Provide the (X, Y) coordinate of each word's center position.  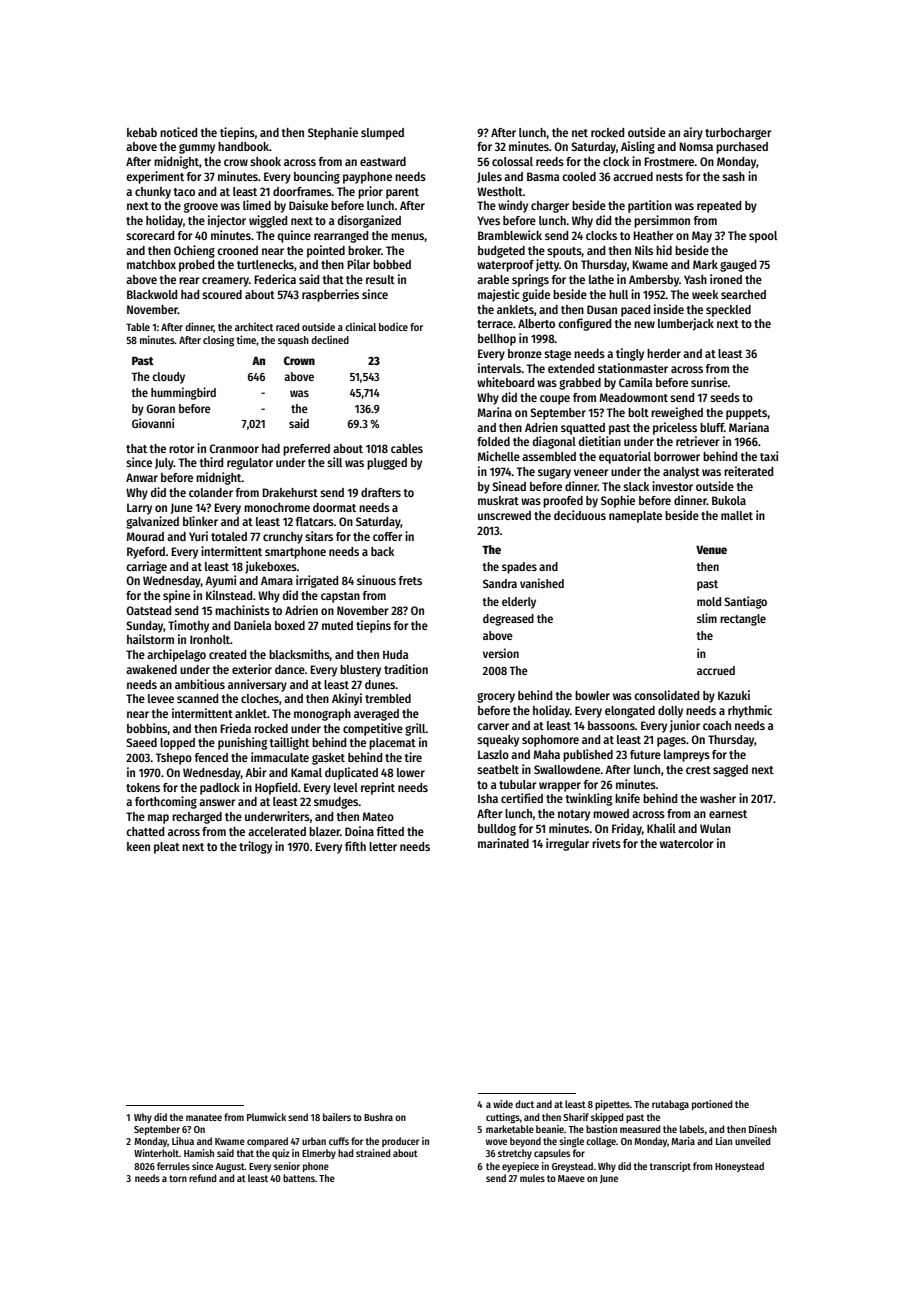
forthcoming (166, 802)
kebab (142, 132)
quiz (281, 1154)
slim (707, 618)
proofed (563, 502)
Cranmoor (234, 448)
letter (383, 846)
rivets (606, 843)
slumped (382, 134)
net (580, 133)
